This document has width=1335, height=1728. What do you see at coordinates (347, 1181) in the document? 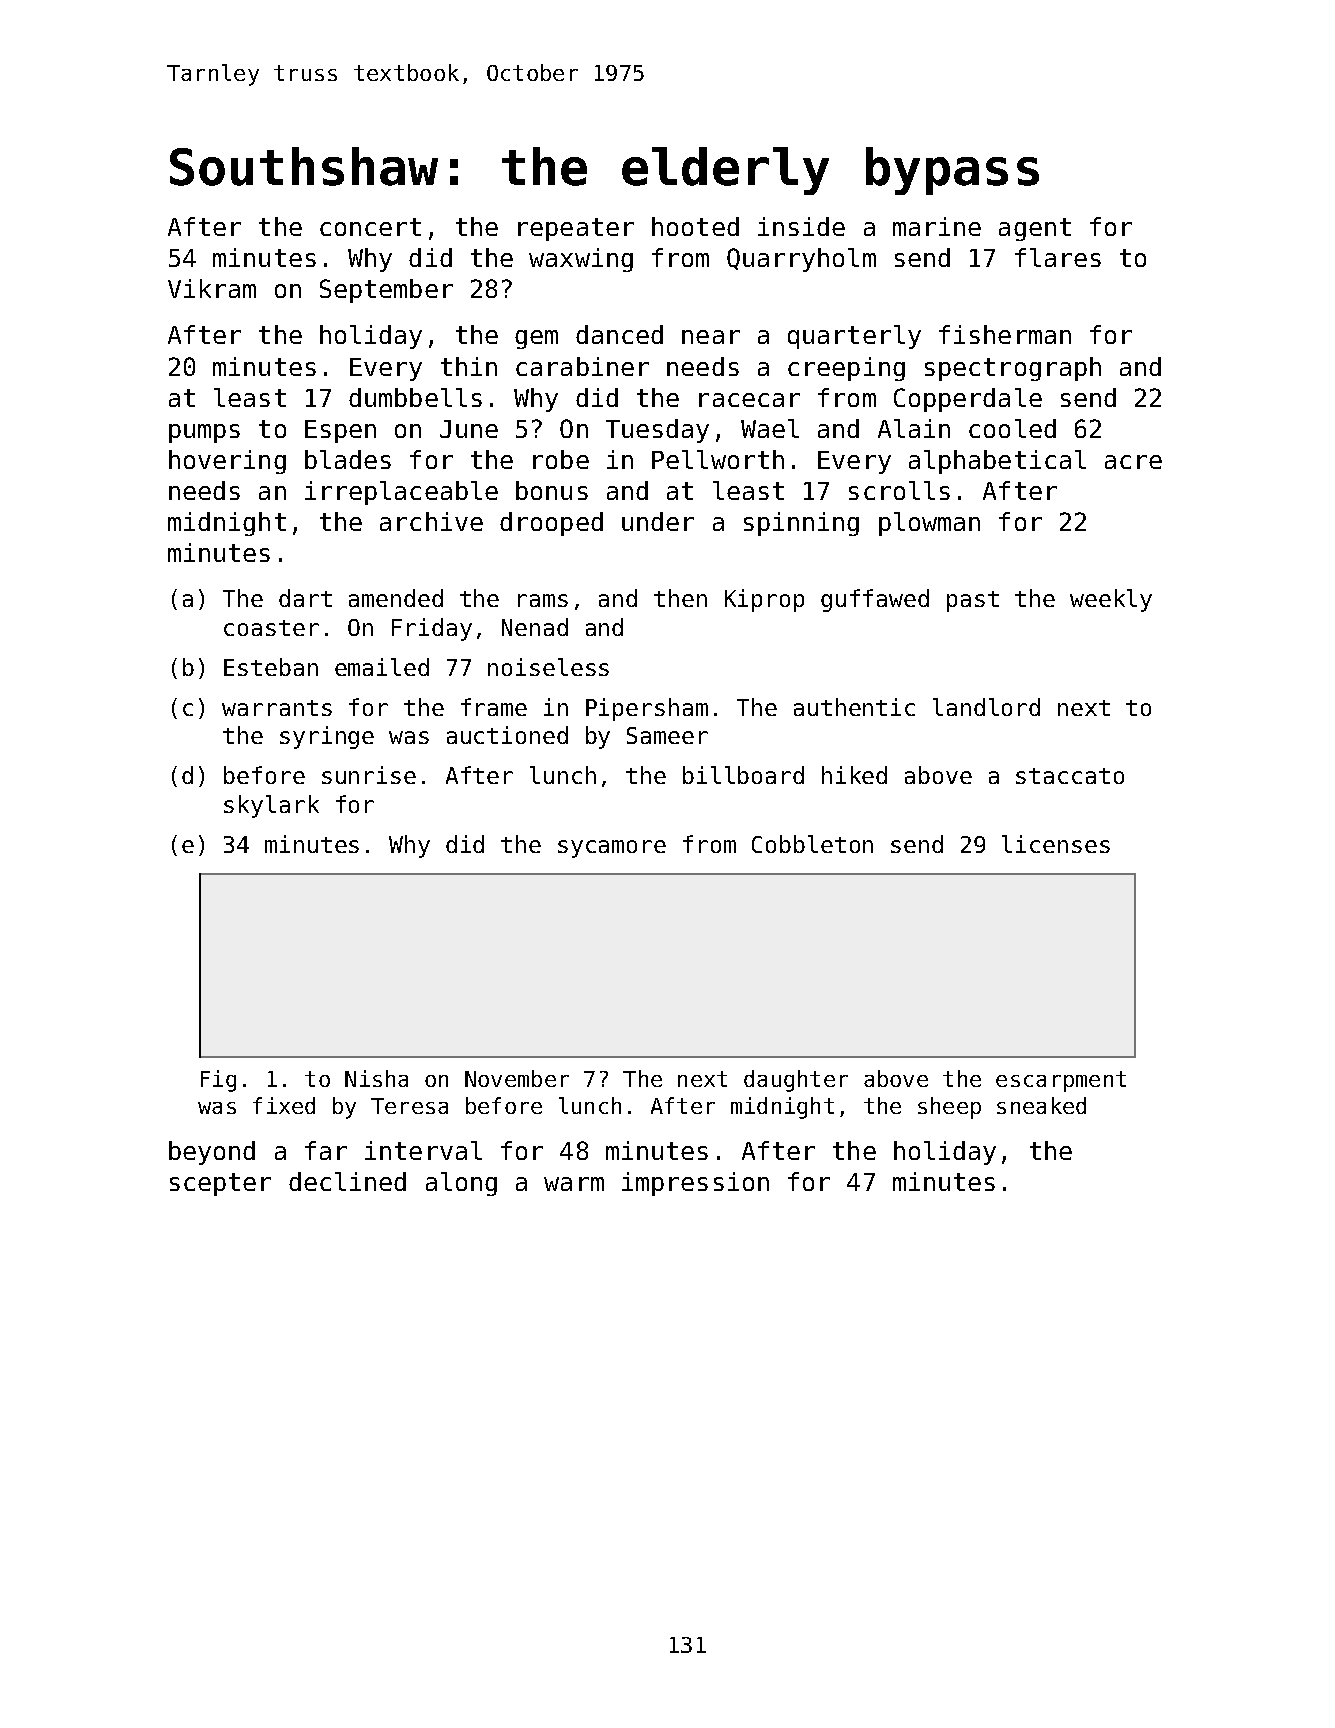
I see `declined` at bounding box center [347, 1181].
